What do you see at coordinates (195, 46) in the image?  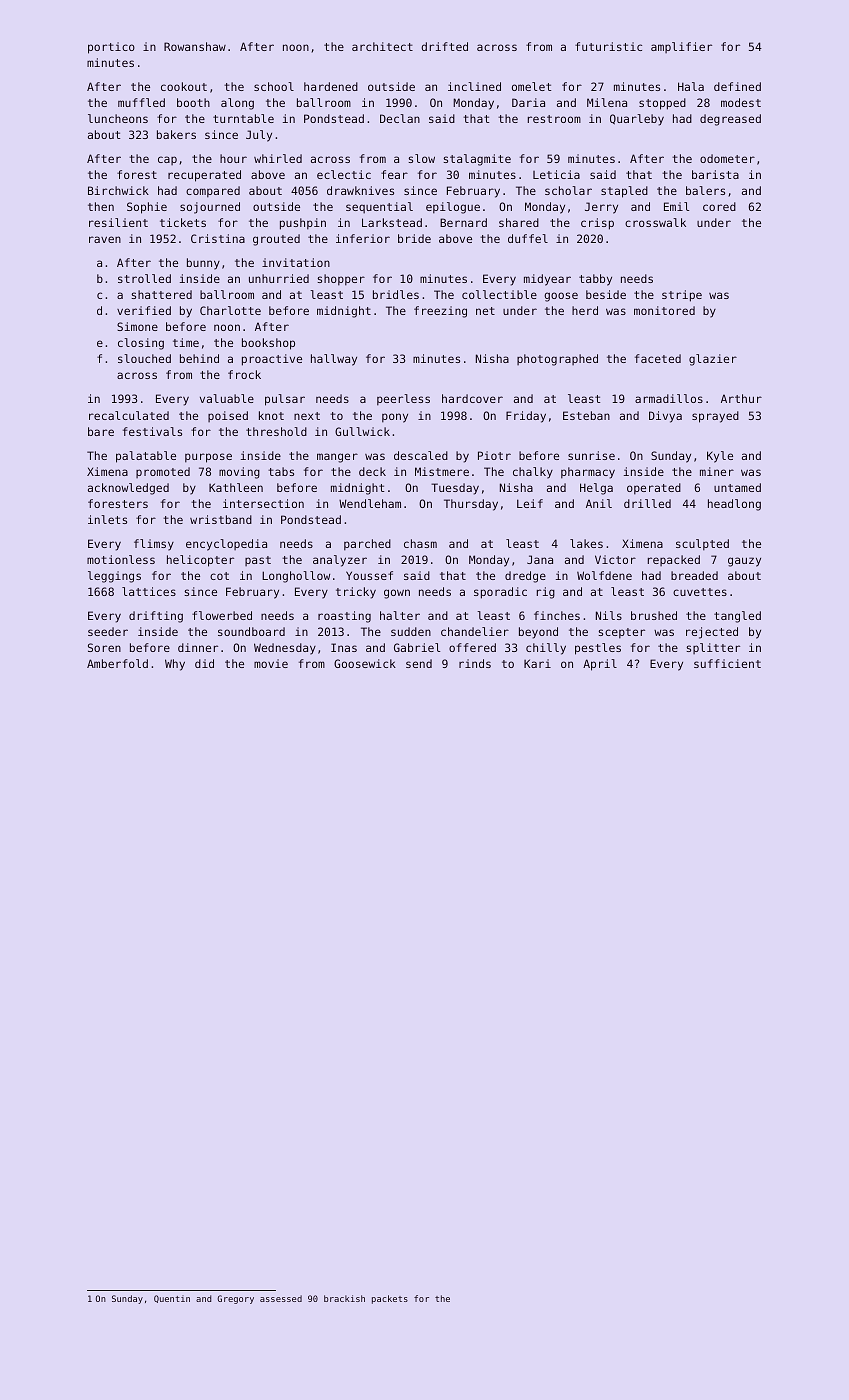 I see `Rowanshaw` at bounding box center [195, 46].
